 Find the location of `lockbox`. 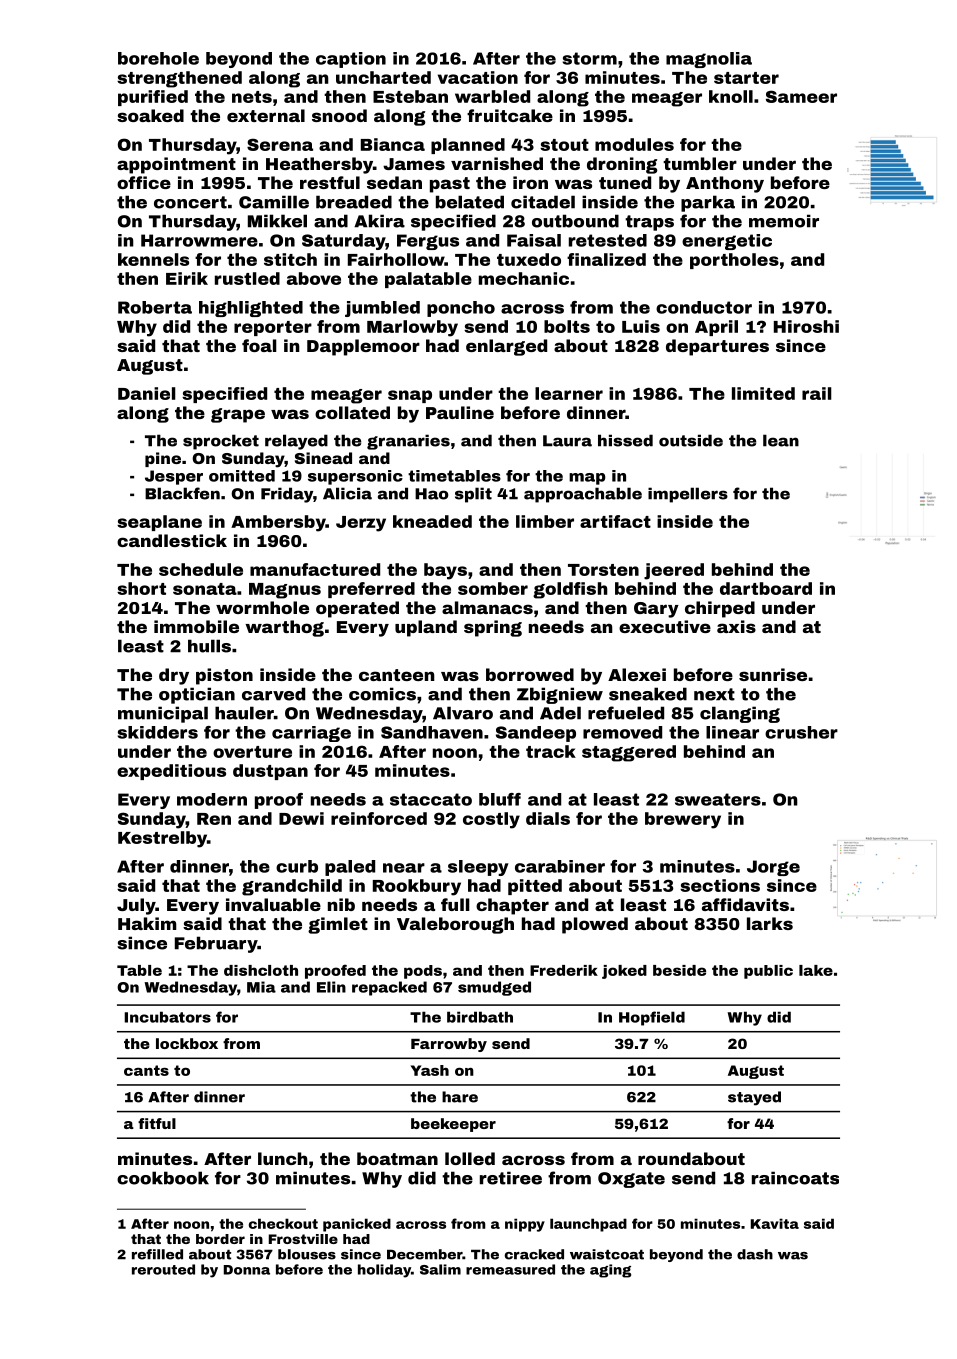

lockbox is located at coordinates (187, 1043).
